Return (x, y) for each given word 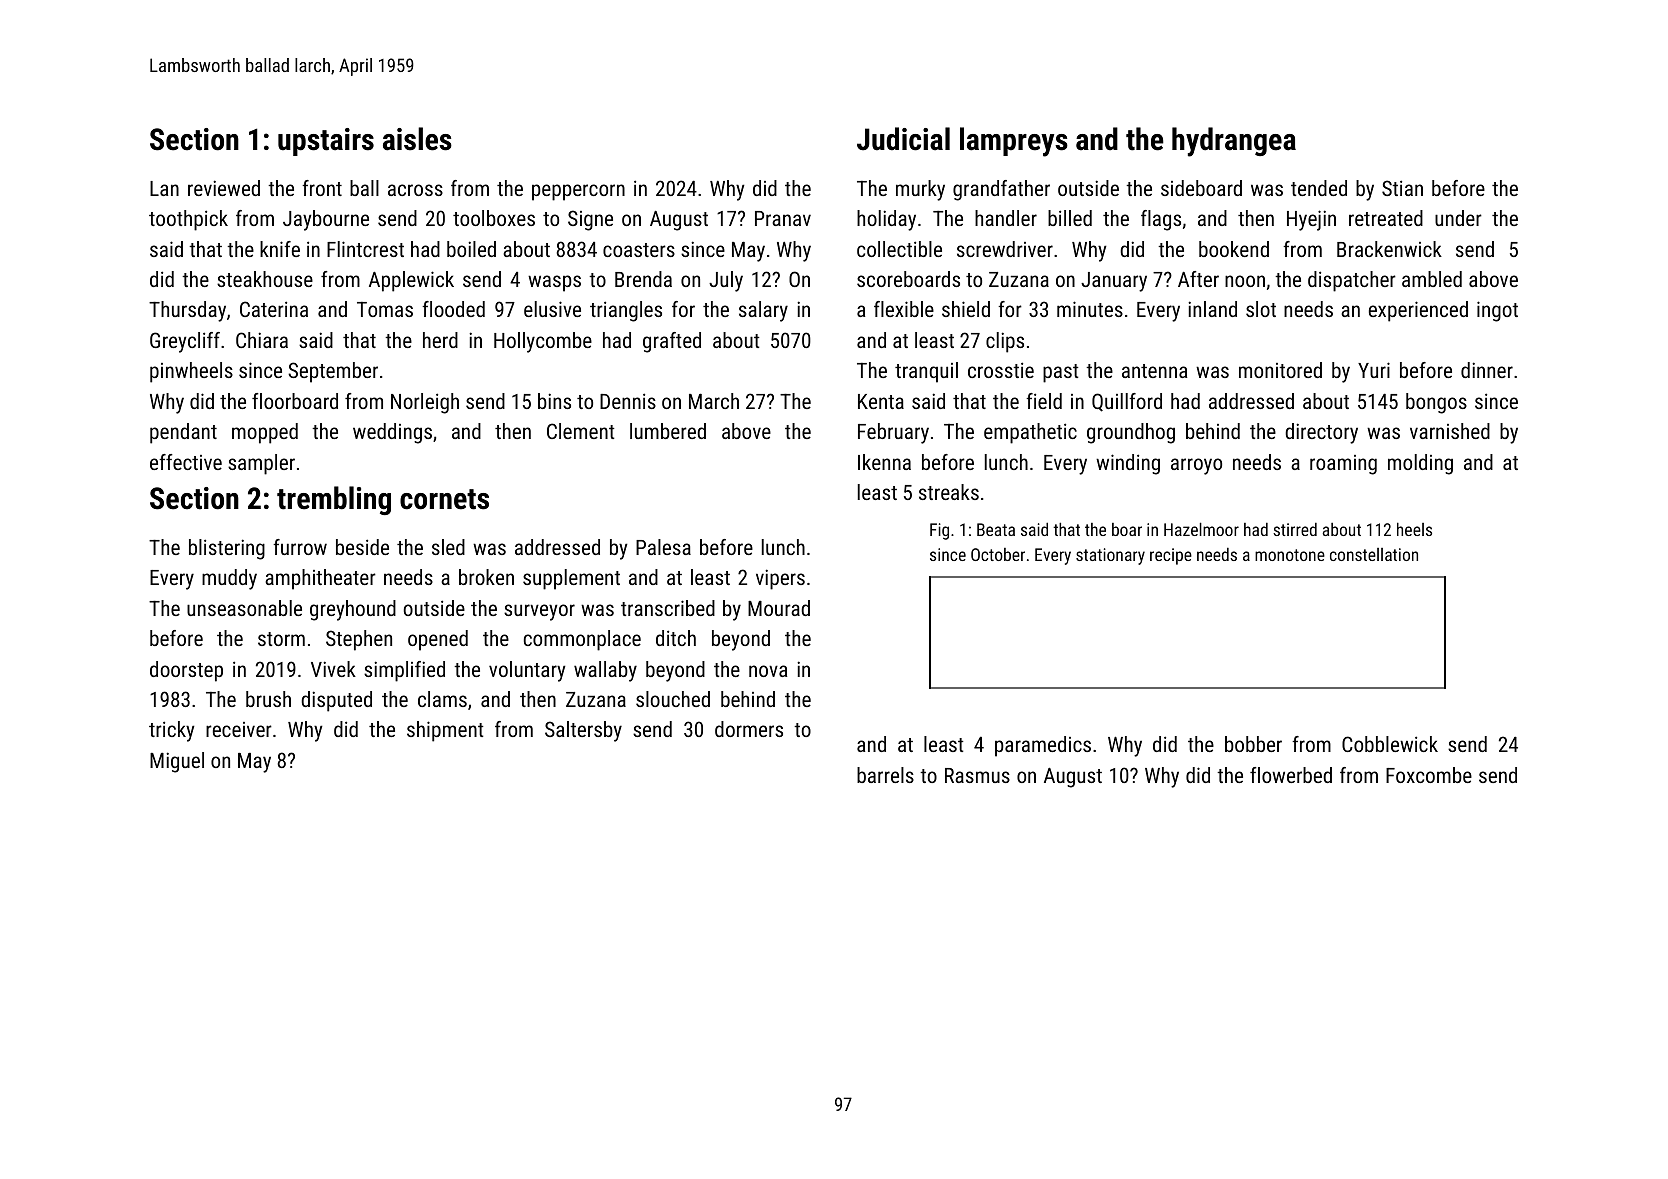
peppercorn (578, 192)
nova (768, 671)
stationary (1110, 556)
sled (448, 547)
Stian (1402, 188)
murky (920, 190)
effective (186, 462)
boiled (471, 249)
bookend (1234, 249)
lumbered (668, 431)
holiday (886, 220)
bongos (1436, 403)
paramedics (1043, 746)
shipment (445, 731)
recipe (1171, 556)
